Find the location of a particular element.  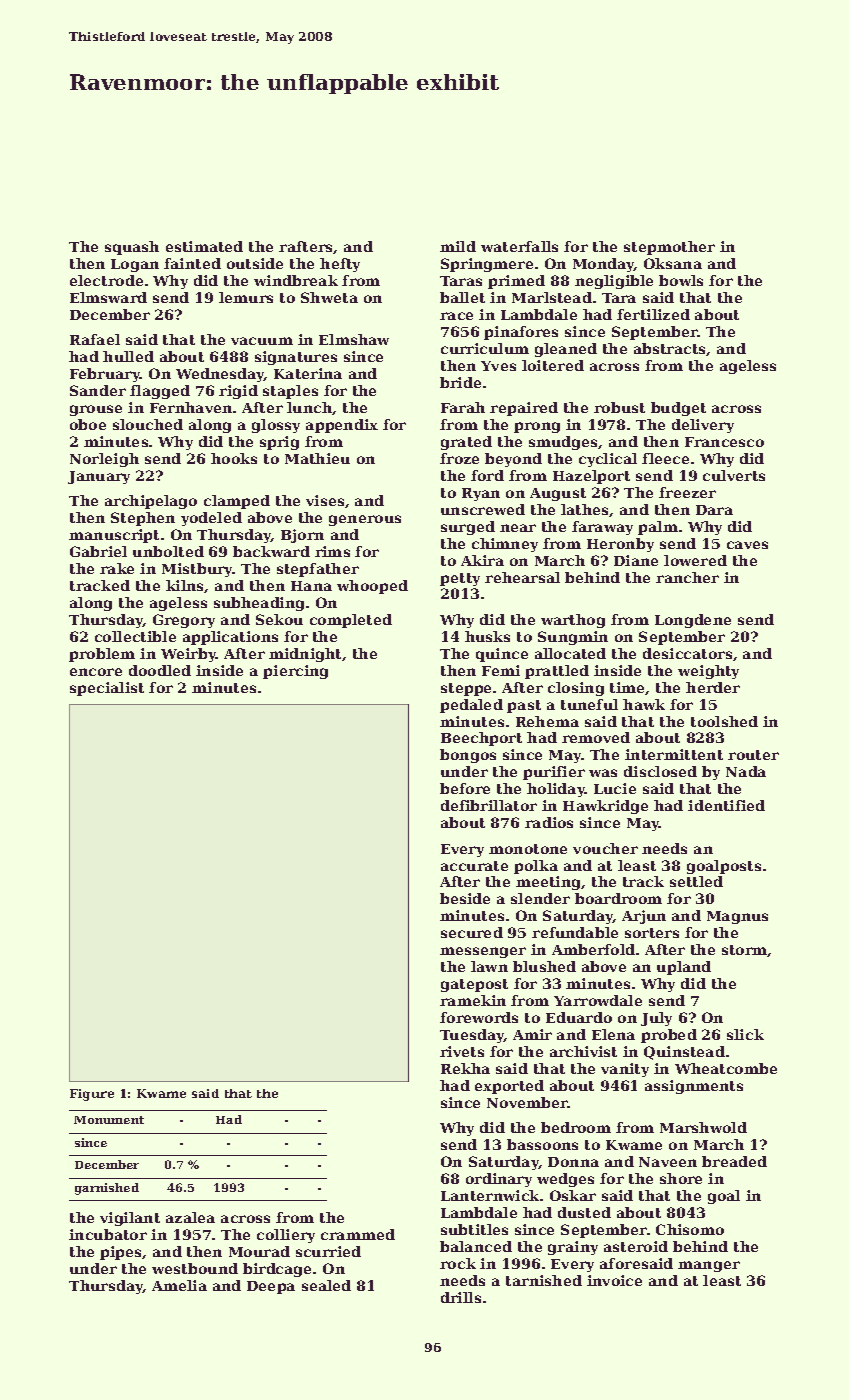

stepmother is located at coordinates (669, 248).
